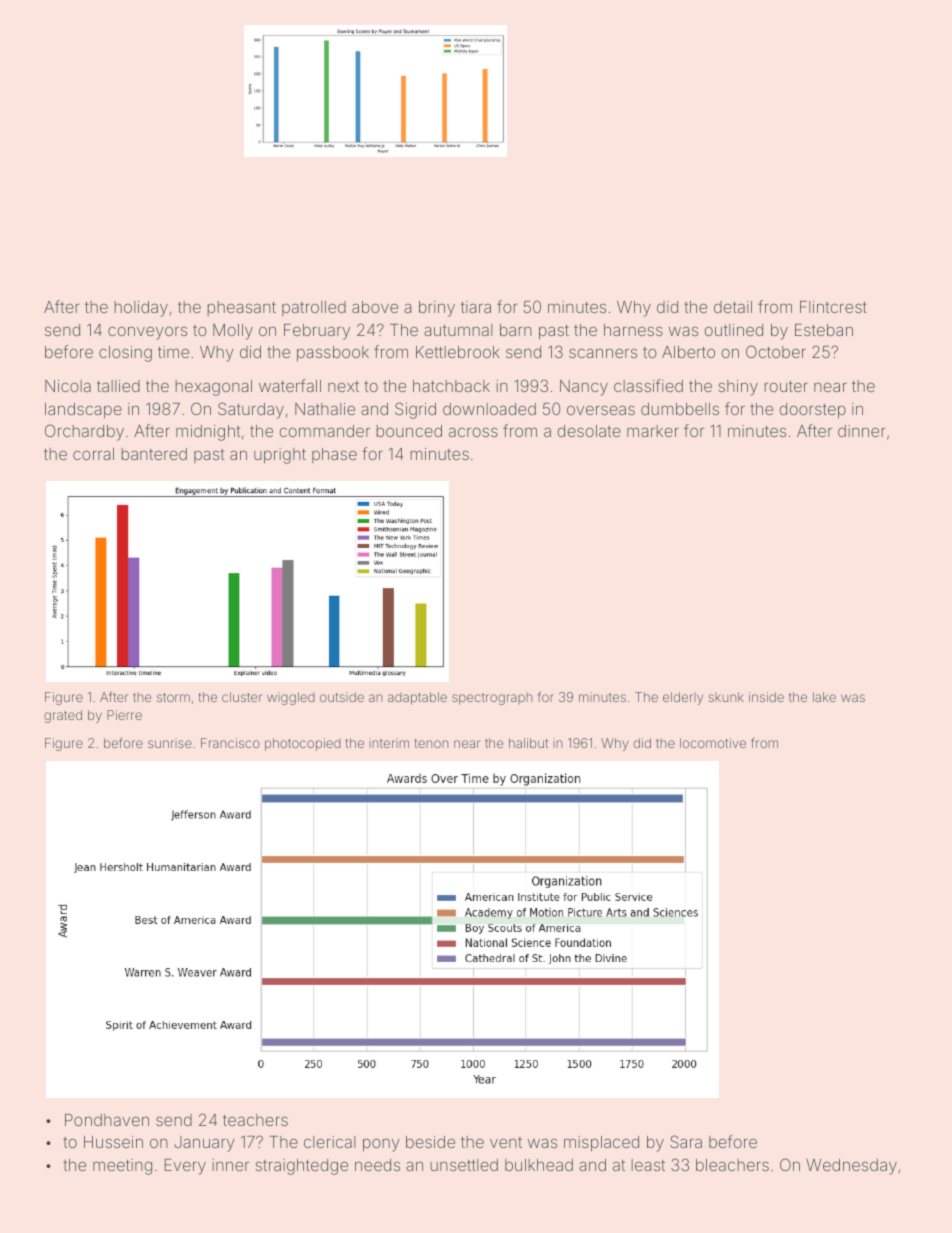 The width and height of the document is (952, 1233). What do you see at coordinates (409, 431) in the document?
I see `bounced` at bounding box center [409, 431].
